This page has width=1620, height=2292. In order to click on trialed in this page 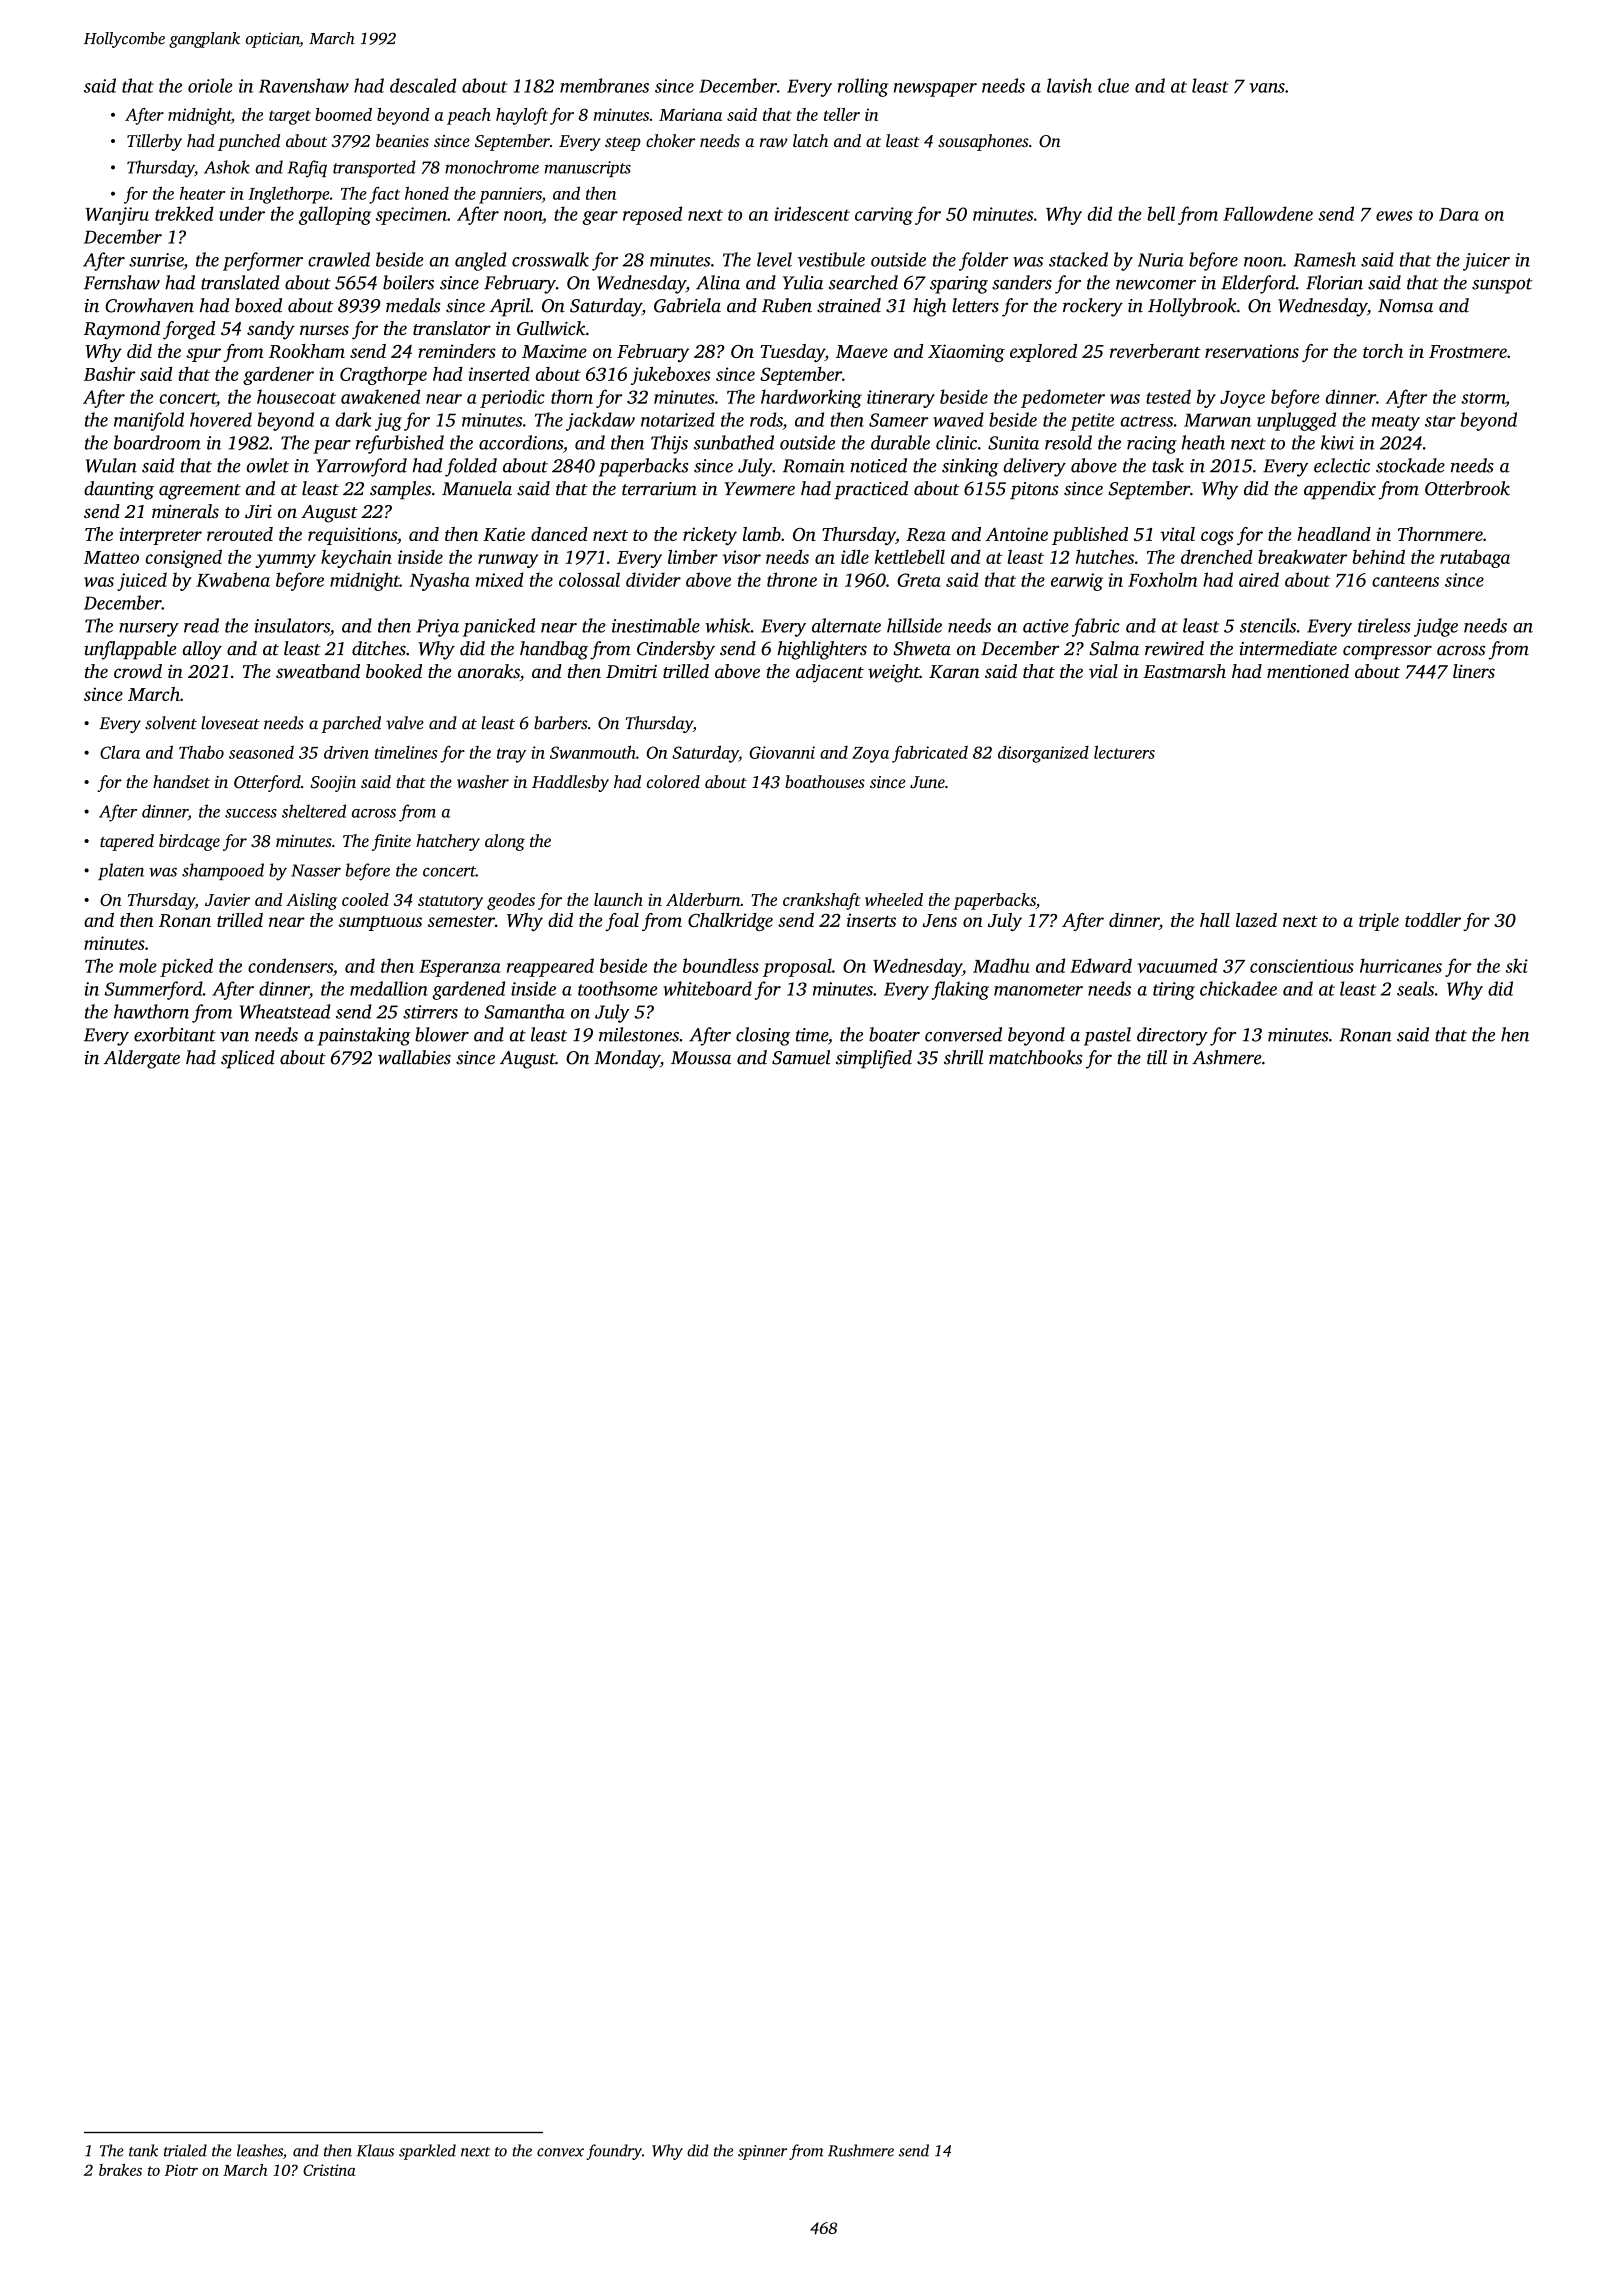, I will do `click(185, 2150)`.
